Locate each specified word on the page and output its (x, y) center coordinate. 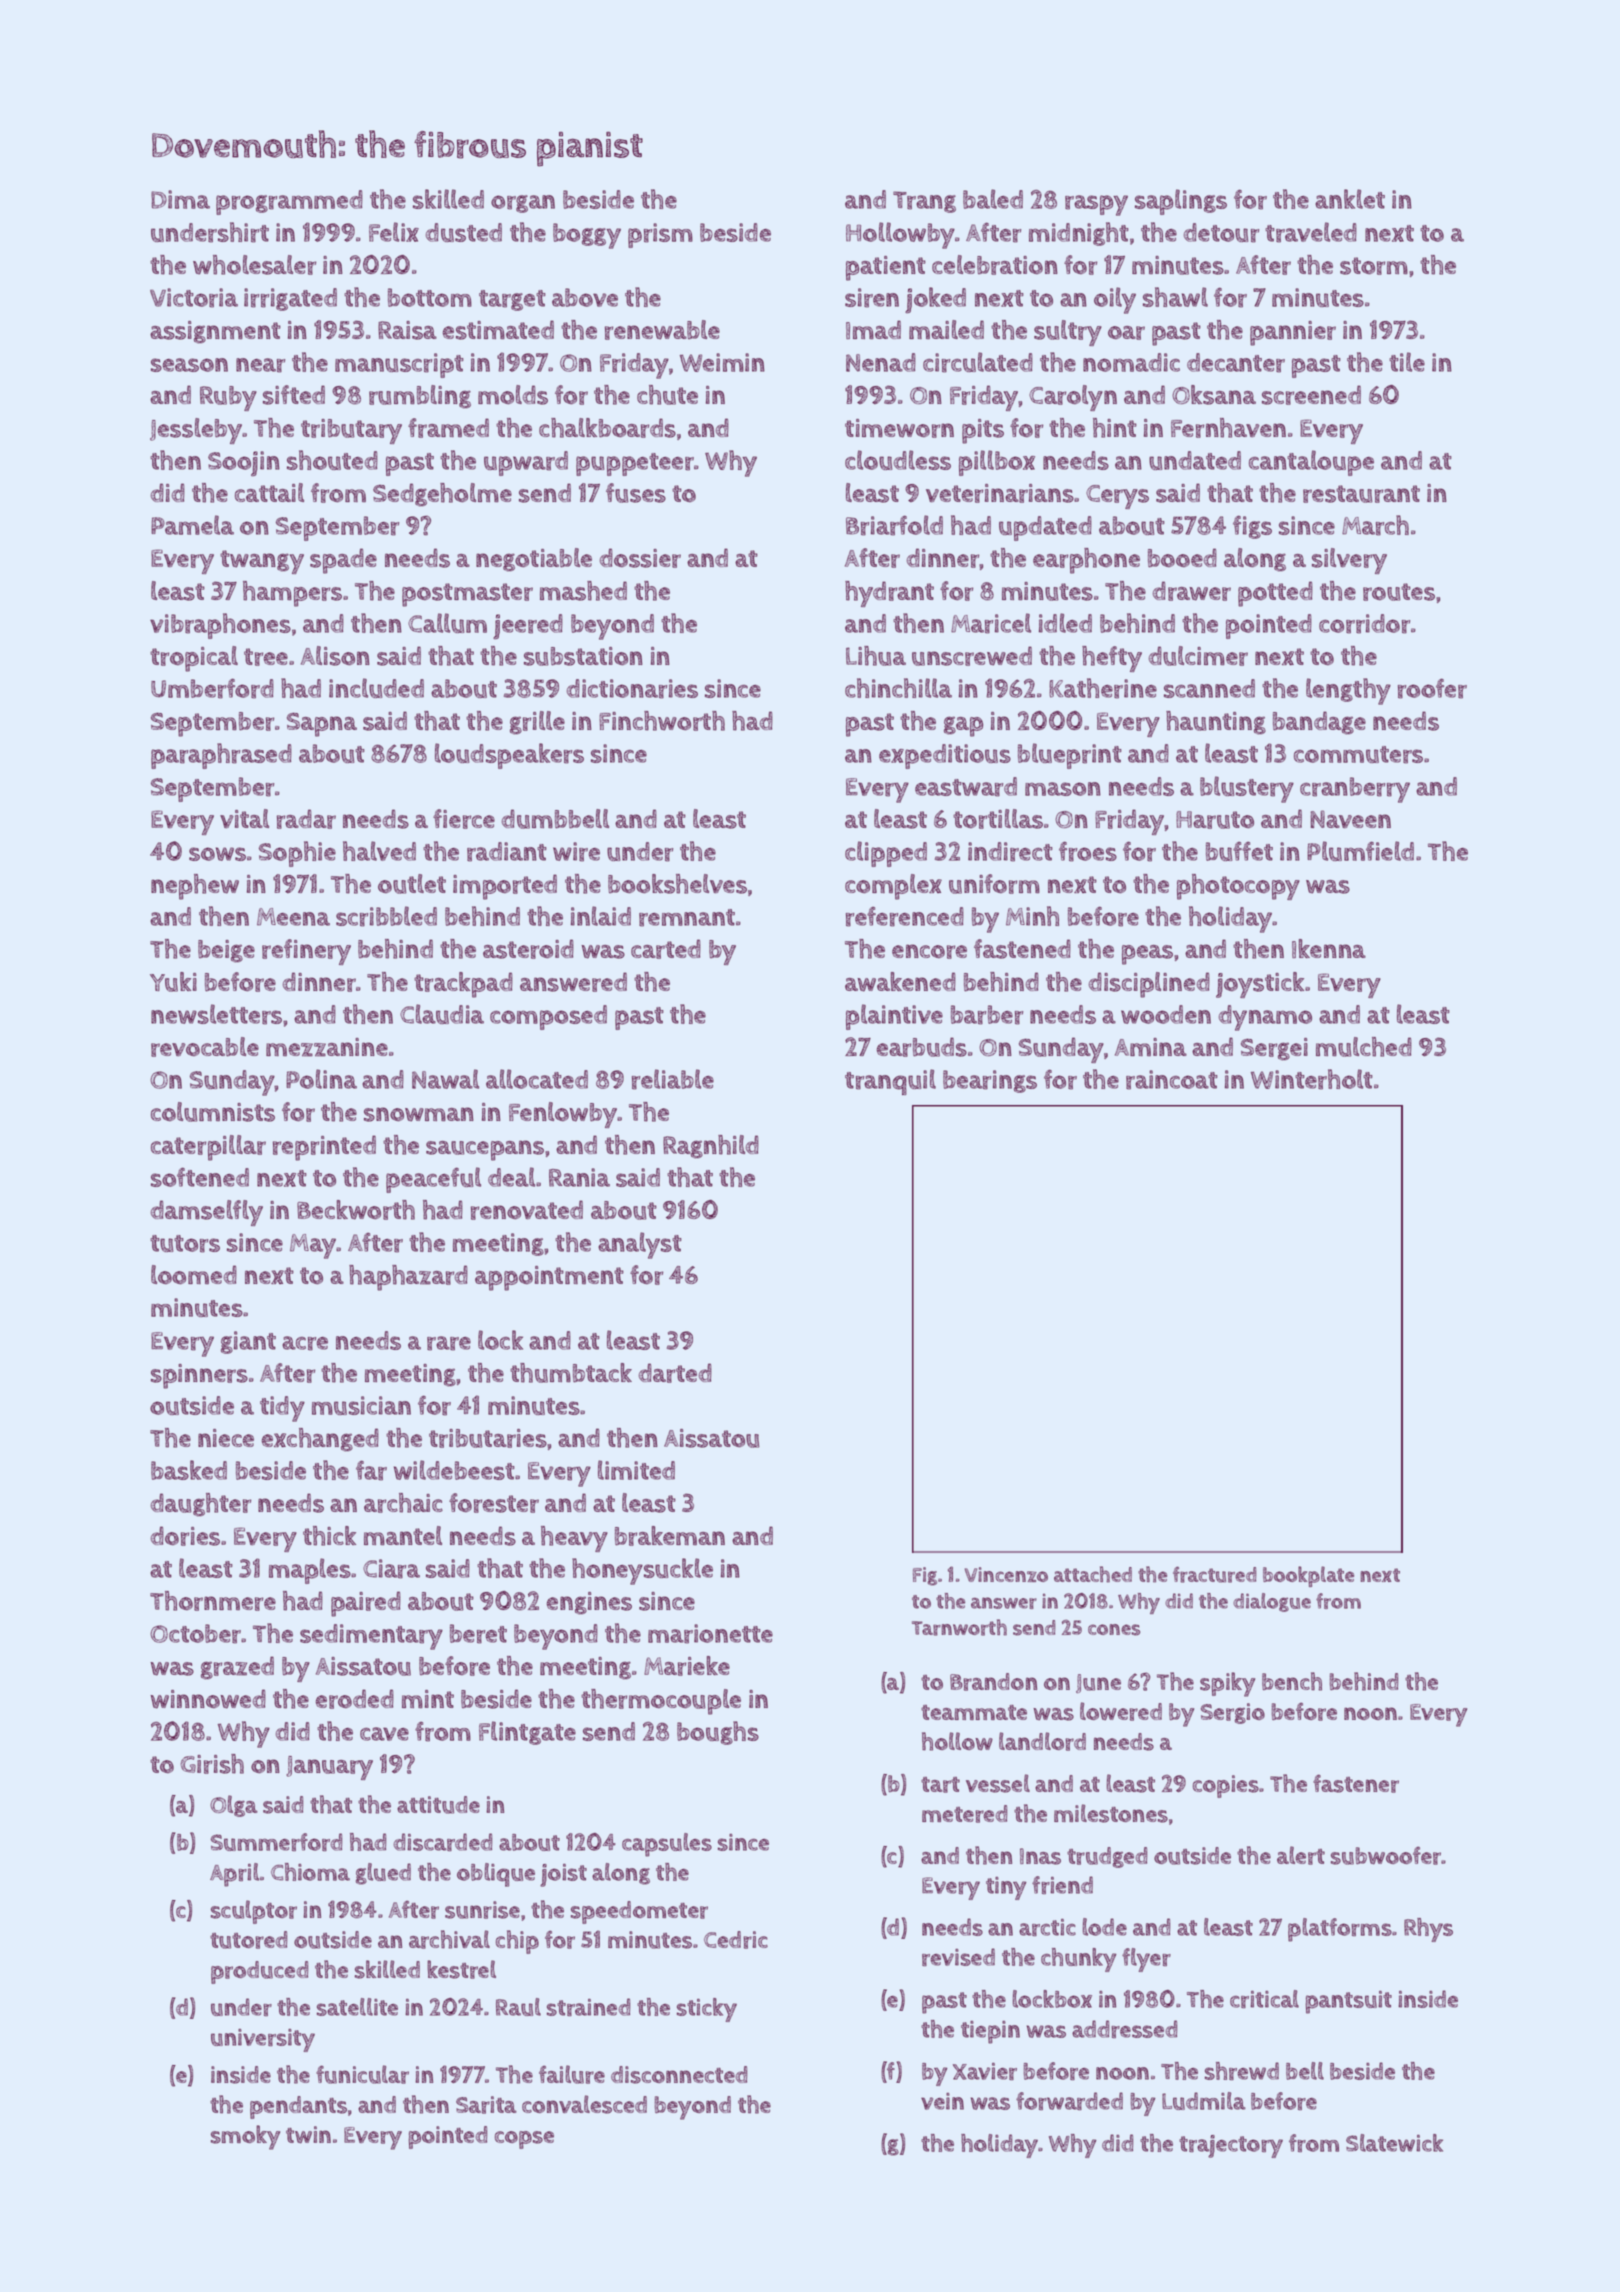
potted (1275, 594)
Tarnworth (959, 1627)
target (512, 300)
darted (675, 1373)
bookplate (1308, 1576)
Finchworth (662, 721)
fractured (1215, 1574)
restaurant (1361, 494)
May (313, 1246)
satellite (357, 2007)
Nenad (881, 362)
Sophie (297, 854)
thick (329, 1536)
